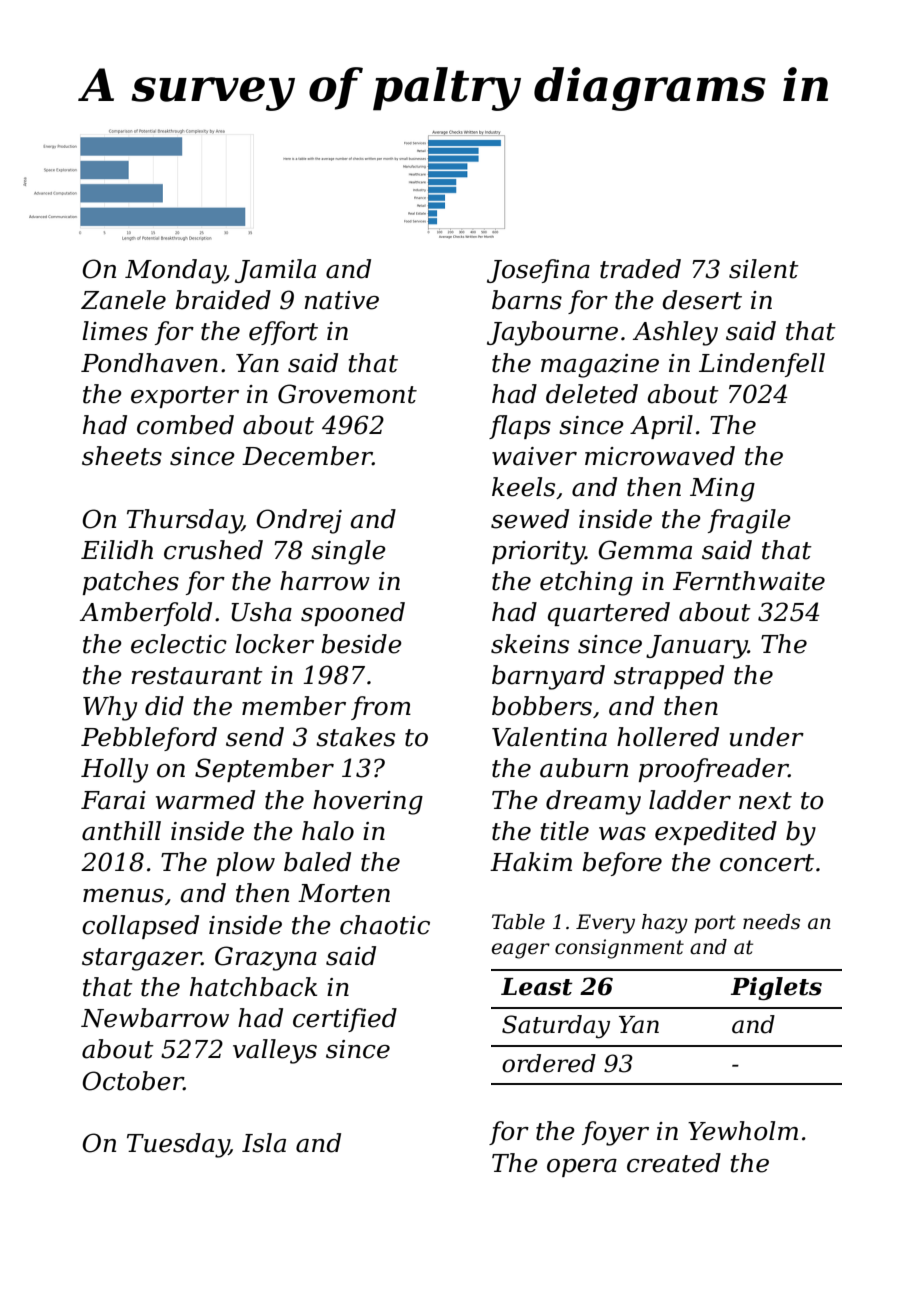 The image size is (924, 1311). What do you see at coordinates (115, 331) in the screenshot?
I see `limes` at bounding box center [115, 331].
